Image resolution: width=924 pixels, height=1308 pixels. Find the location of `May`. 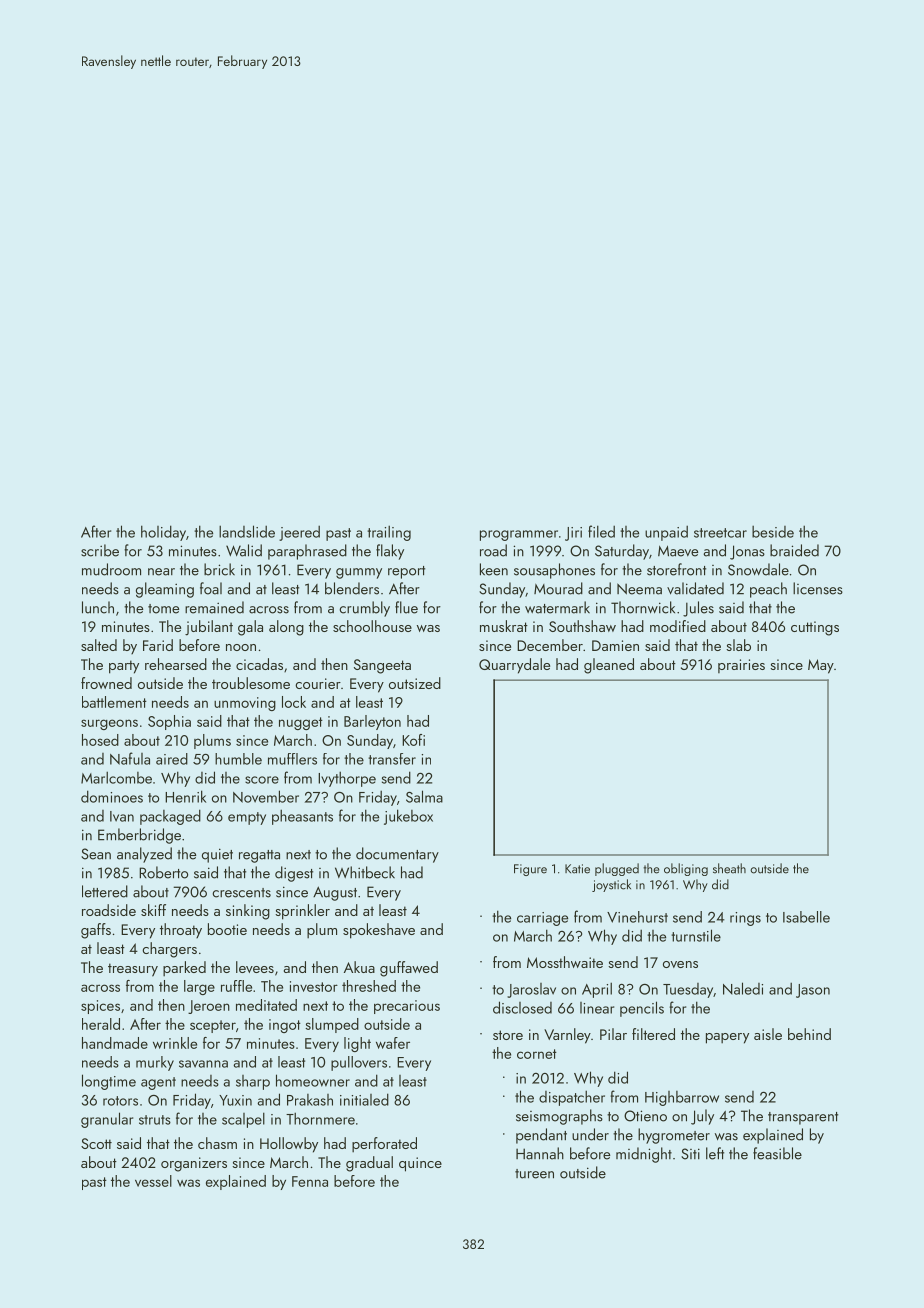

May is located at coordinates (821, 666).
